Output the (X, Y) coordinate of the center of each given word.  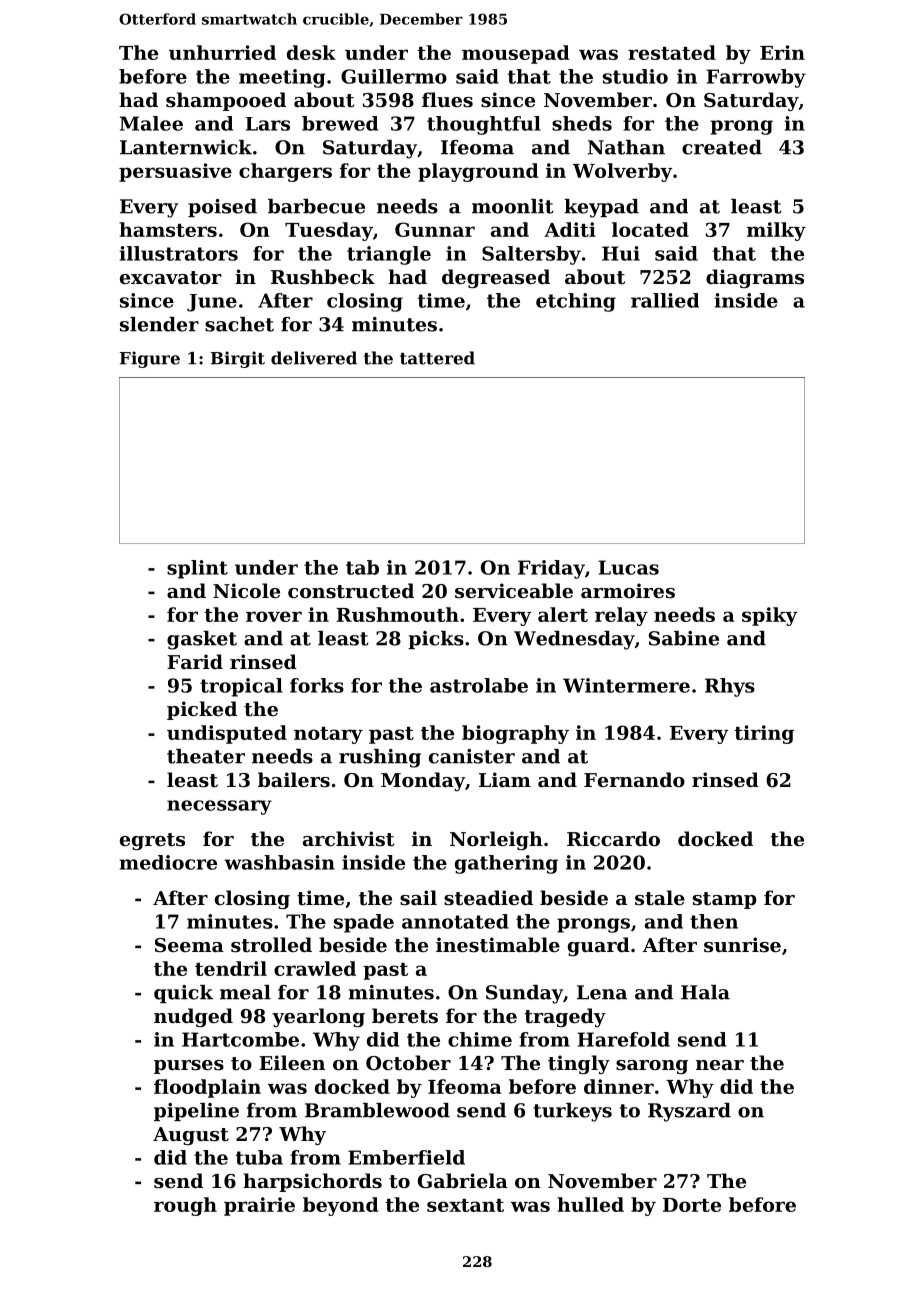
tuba (259, 1157)
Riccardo (613, 838)
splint (197, 569)
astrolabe (479, 685)
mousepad (516, 54)
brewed (340, 123)
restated (672, 52)
